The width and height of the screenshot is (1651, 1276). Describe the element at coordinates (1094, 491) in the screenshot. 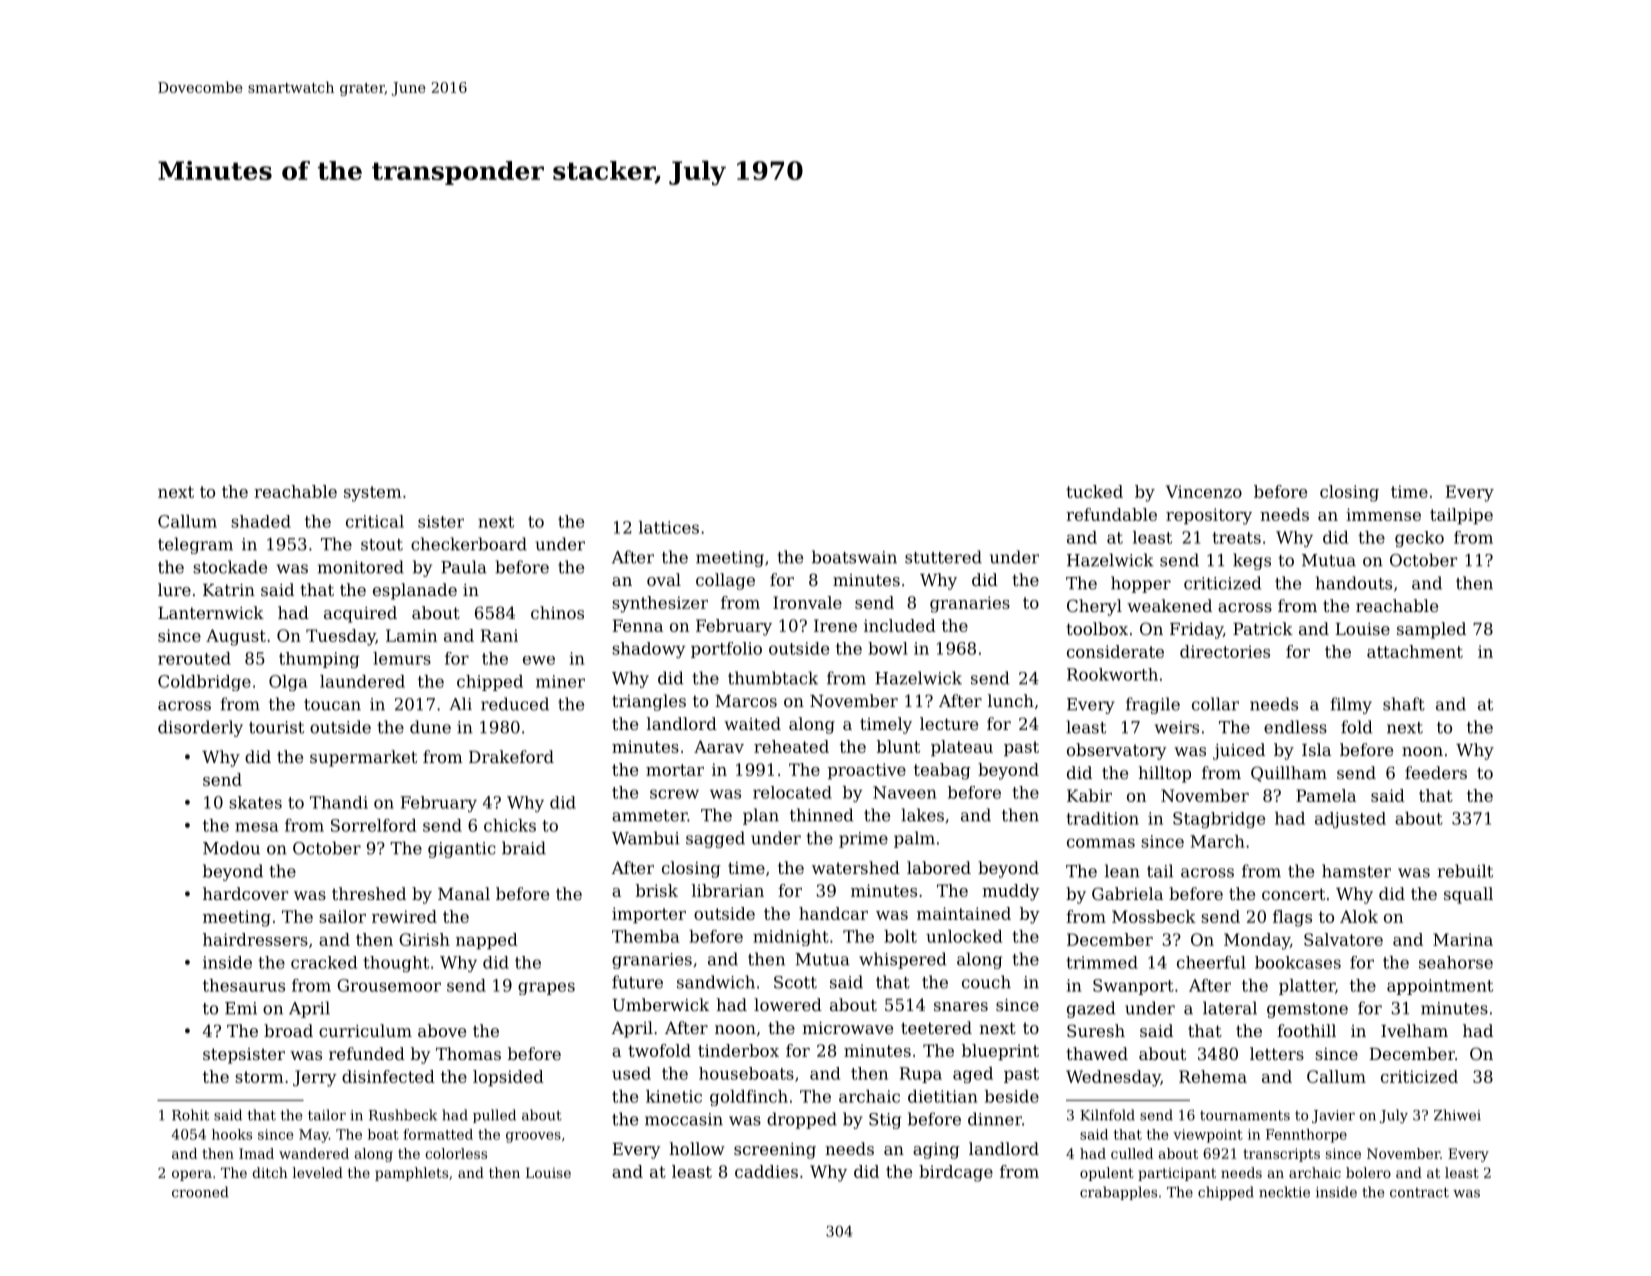

I see `tucked` at that location.
